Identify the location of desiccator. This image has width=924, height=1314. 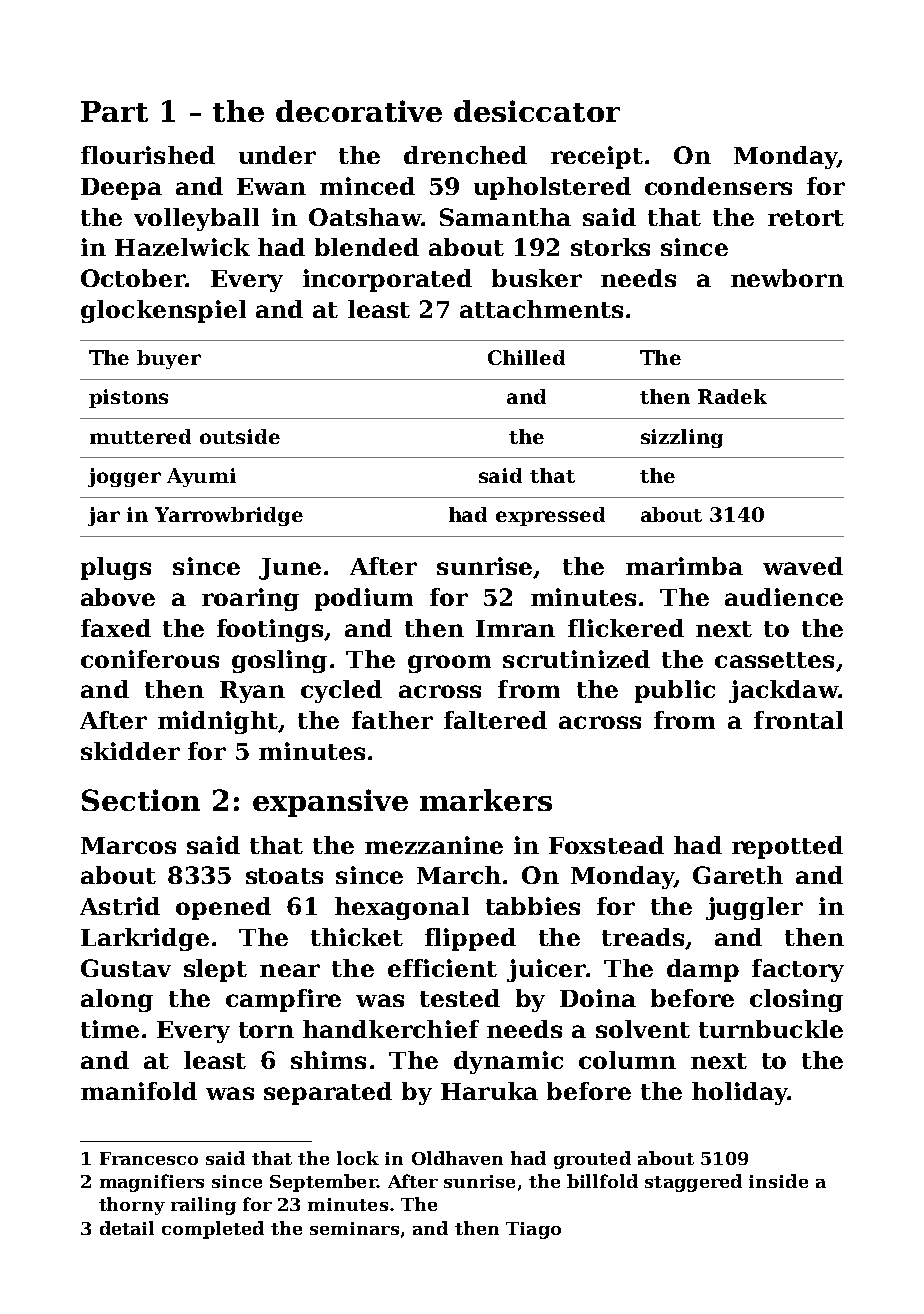
(537, 111).
